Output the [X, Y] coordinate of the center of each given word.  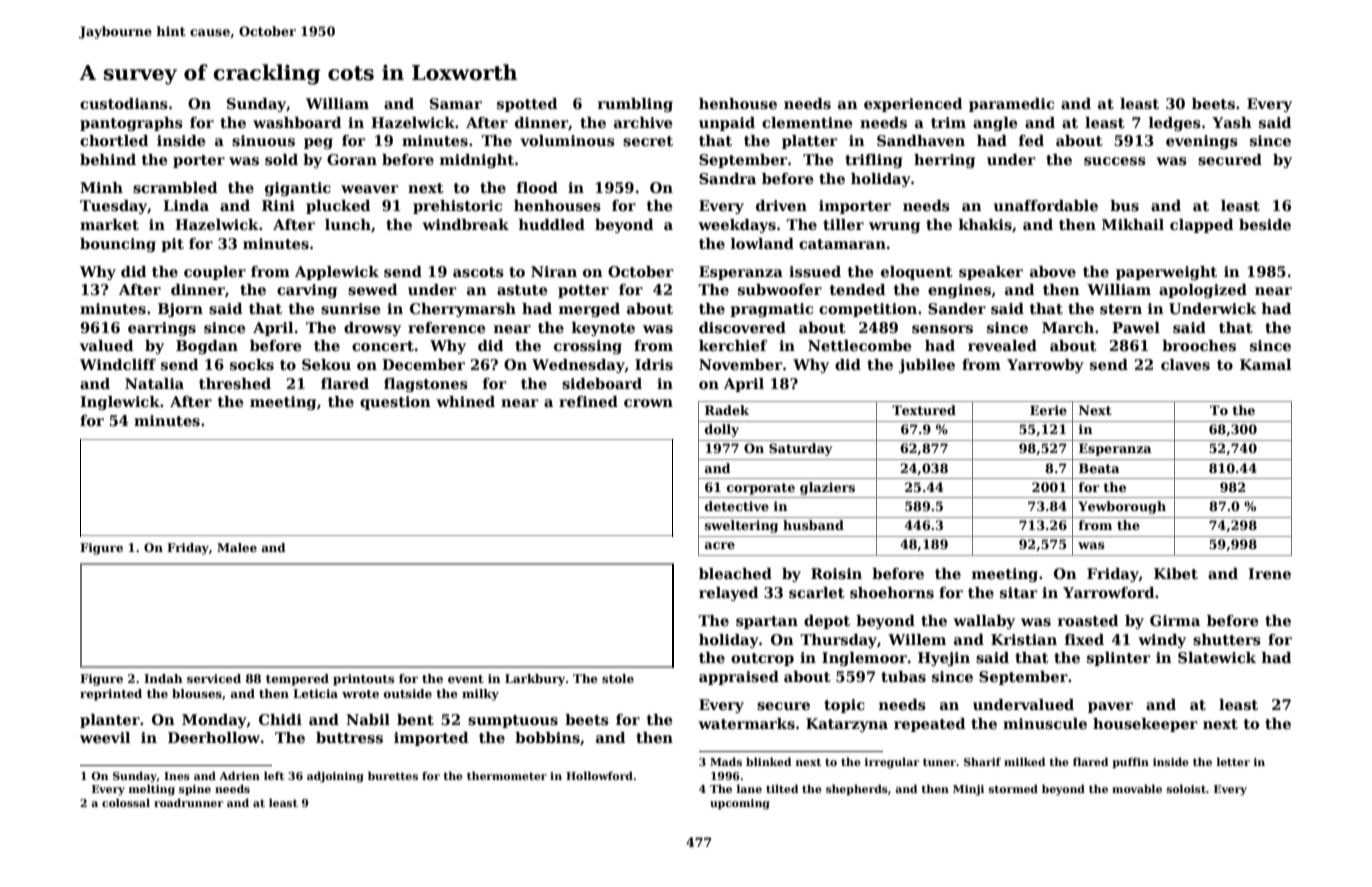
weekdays [737, 226]
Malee [237, 547]
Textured [924, 410]
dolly [722, 430]
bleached [735, 573]
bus [1124, 205]
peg [318, 143]
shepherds [857, 789]
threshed [235, 383]
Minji [968, 790]
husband [813, 525]
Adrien [239, 775]
